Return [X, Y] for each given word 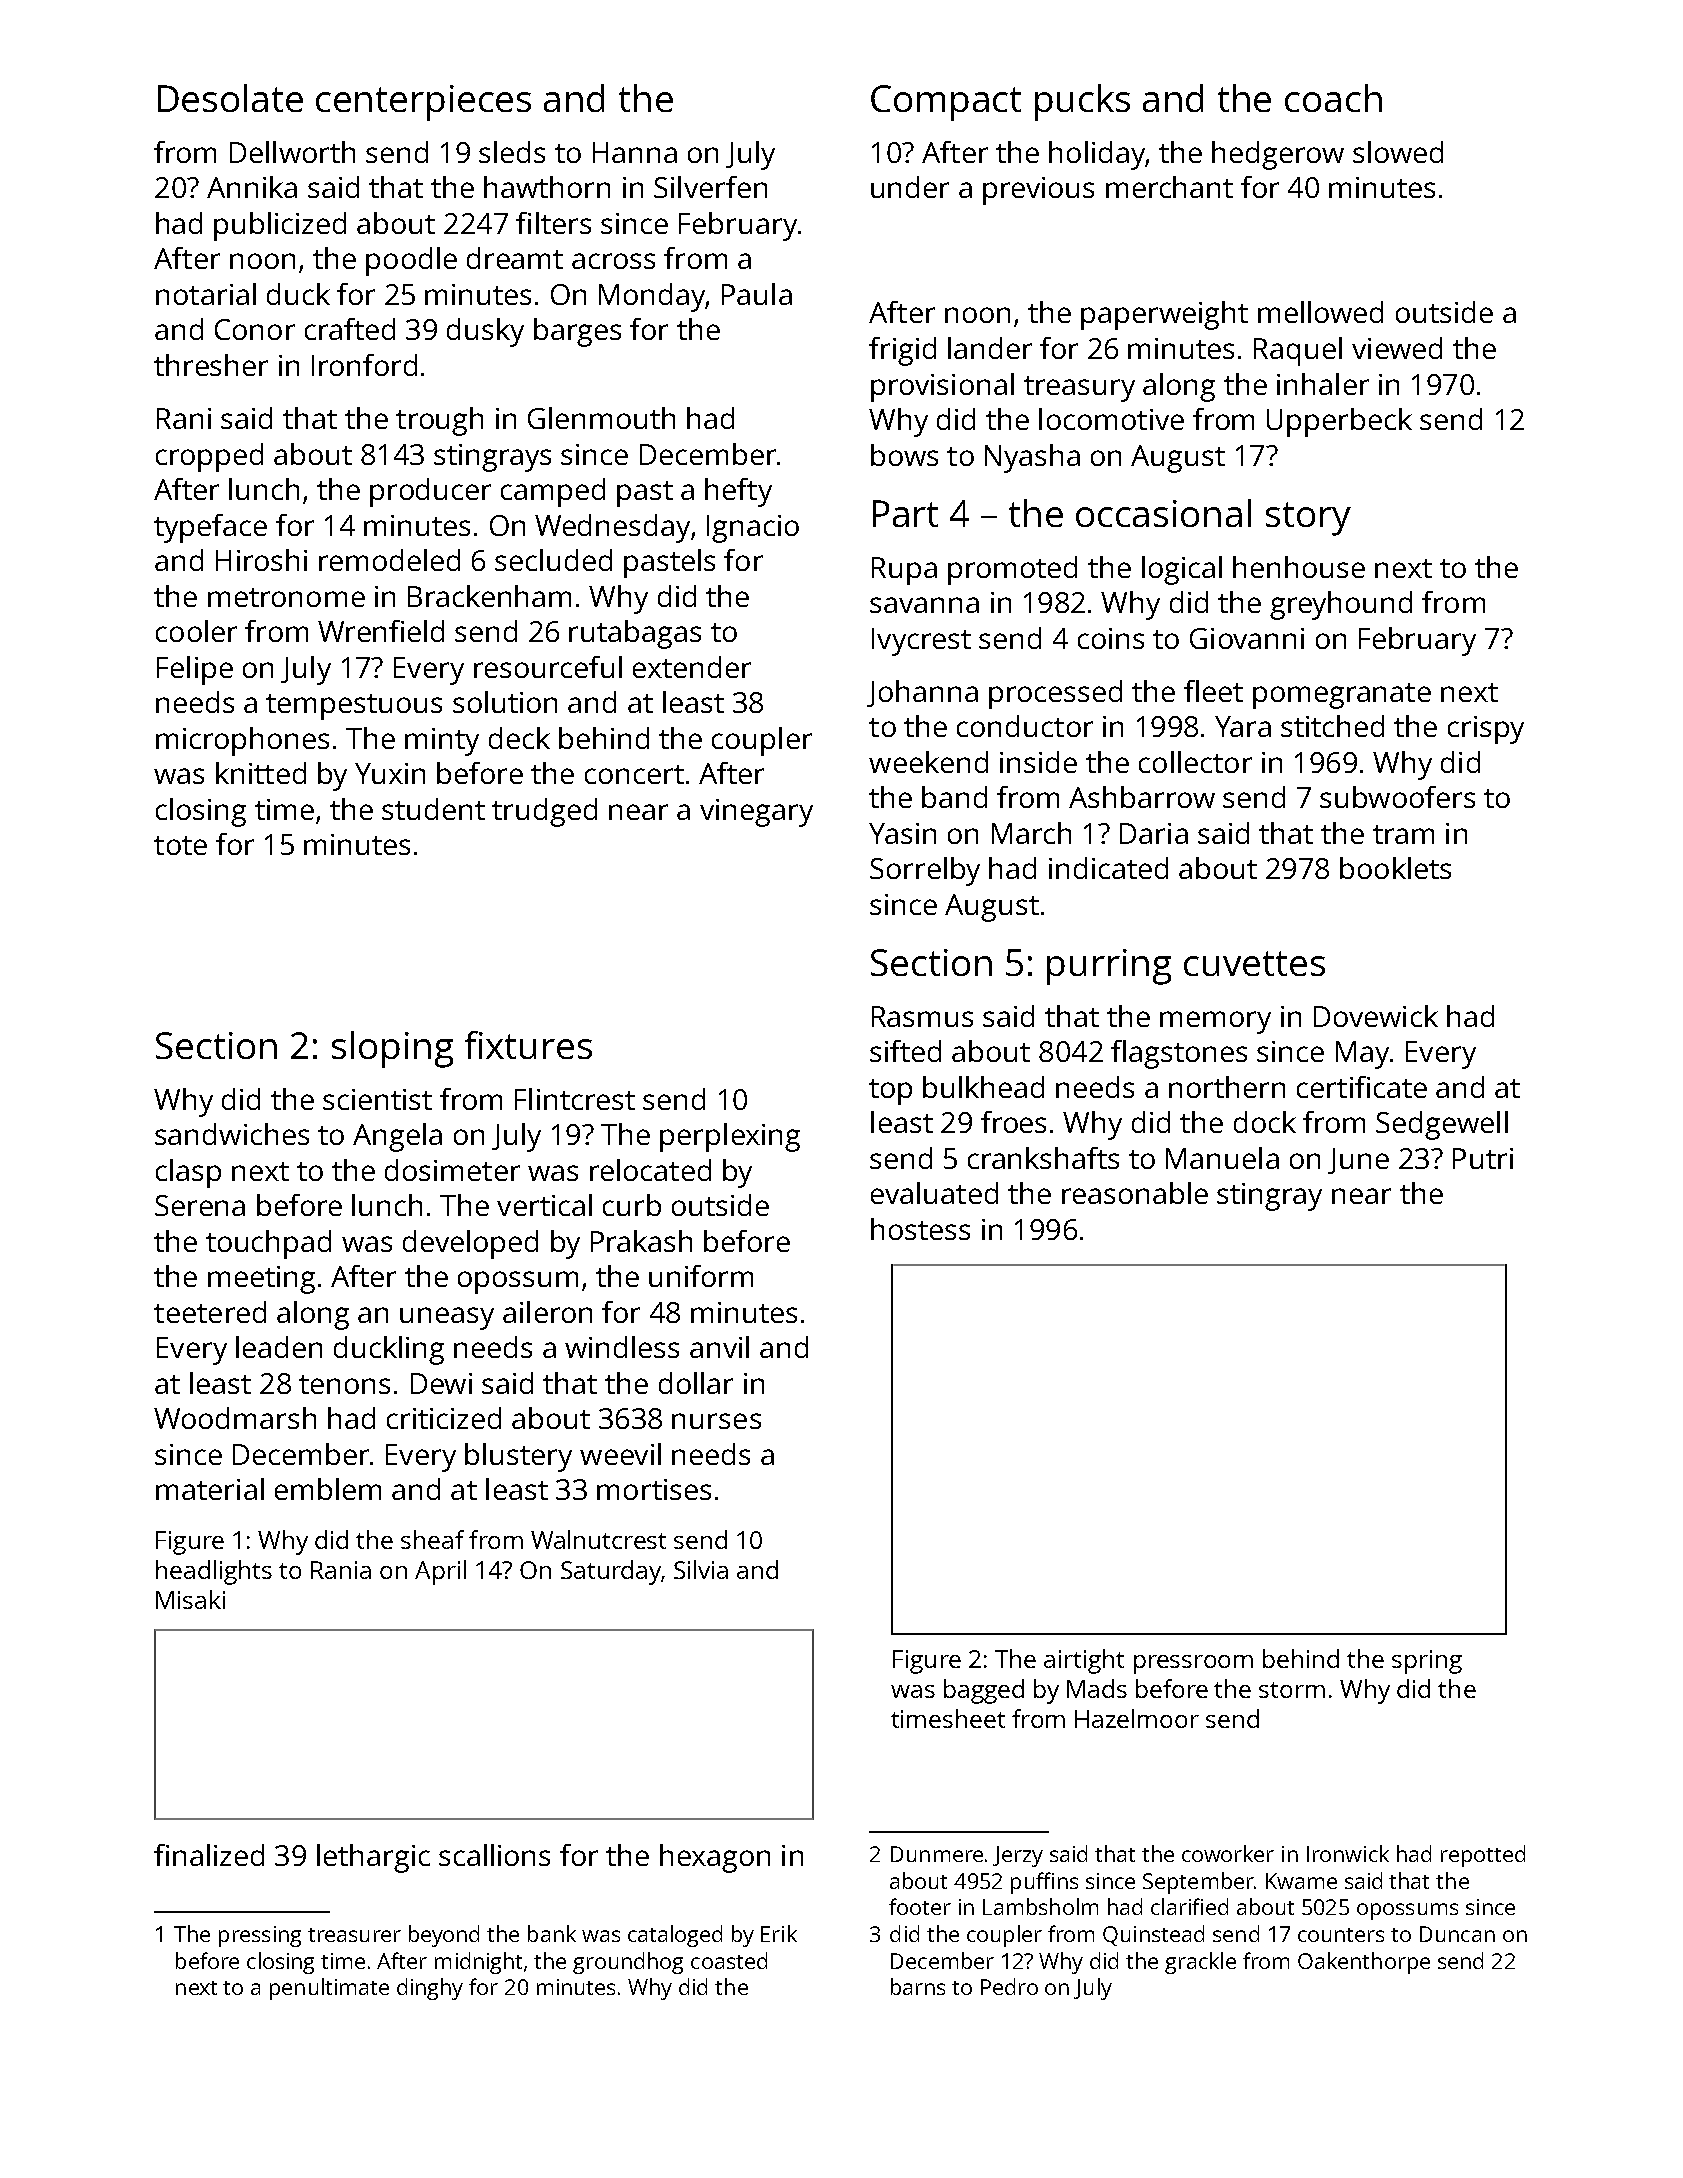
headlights [214, 1572]
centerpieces [423, 103]
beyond [444, 1936]
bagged [984, 1691]
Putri [1483, 1158]
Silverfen [710, 187]
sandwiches [232, 1134]
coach [1333, 98]
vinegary [756, 813]
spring [1427, 1662]
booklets [1395, 868]
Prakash [641, 1241]
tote [180, 845]
